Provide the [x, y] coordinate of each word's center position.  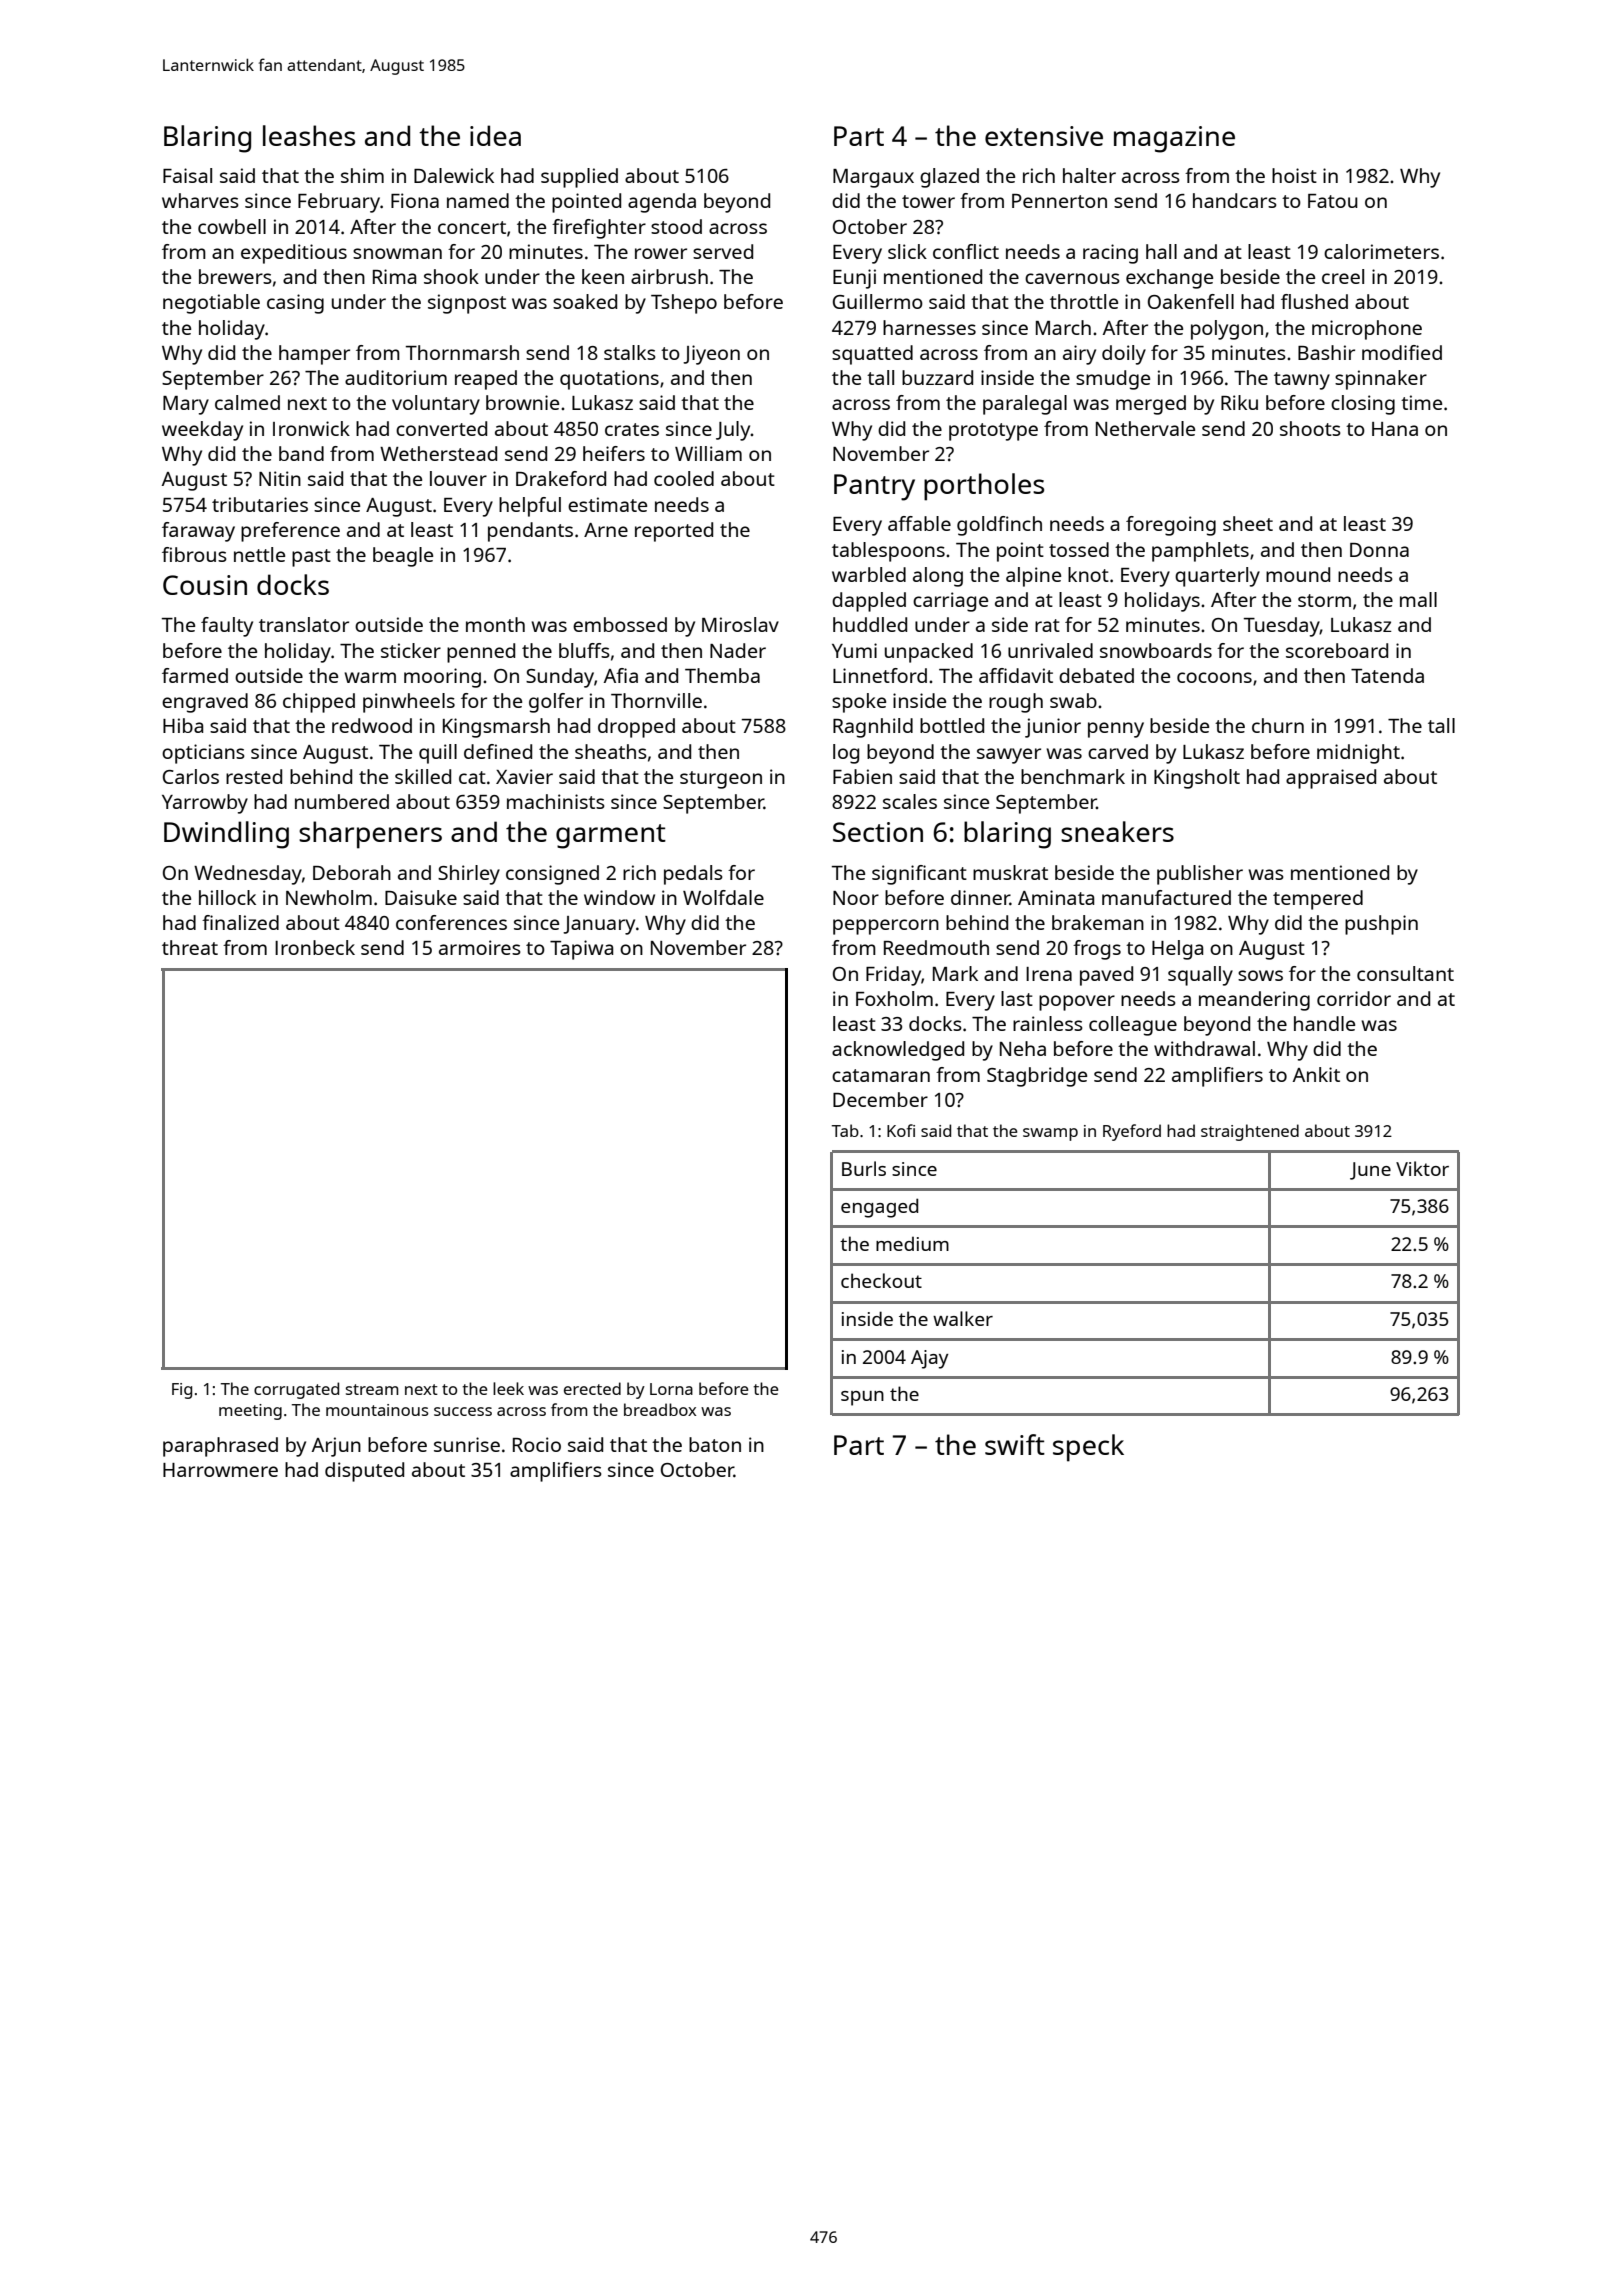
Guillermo [878, 301]
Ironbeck [315, 947]
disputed [364, 1472]
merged [1151, 405]
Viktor [1422, 1168]
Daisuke [421, 897]
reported [674, 532]
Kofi [901, 1130]
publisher [1200, 875]
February [339, 203]
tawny [1302, 381]
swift [1015, 1444]
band [301, 453]
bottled [952, 725]
